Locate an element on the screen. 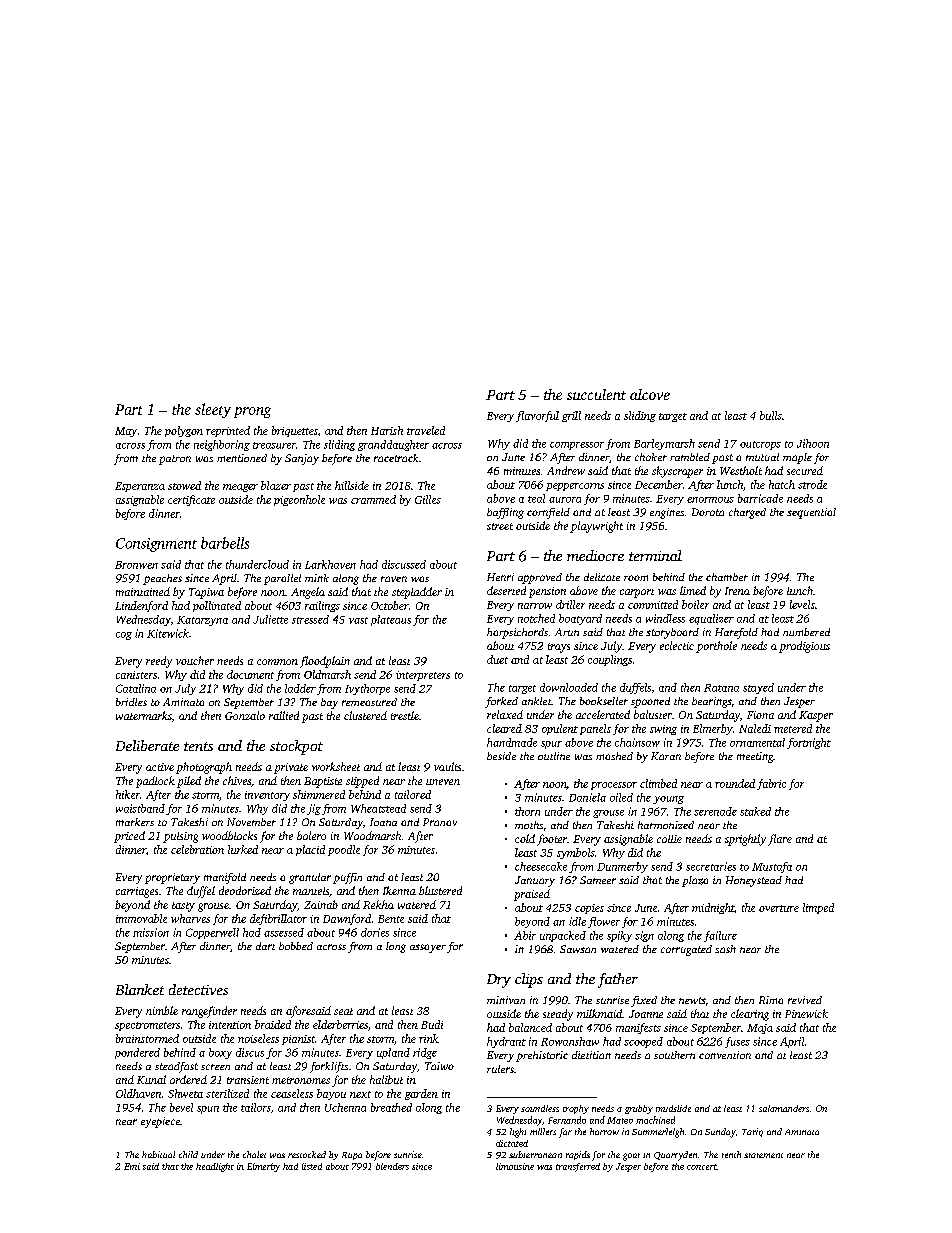  Wheatstead is located at coordinates (378, 808).
